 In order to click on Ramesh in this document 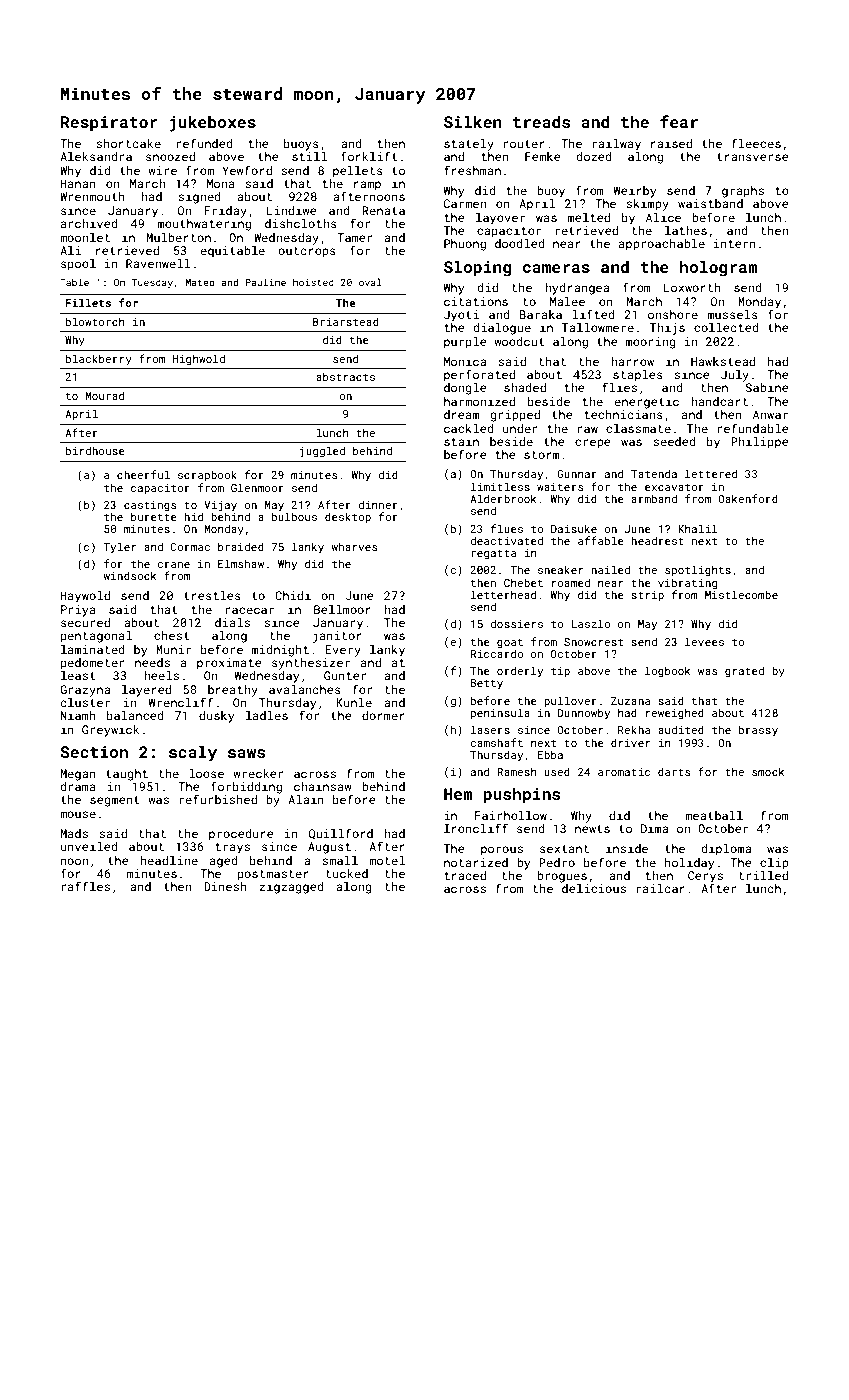, I will do `click(517, 771)`.
